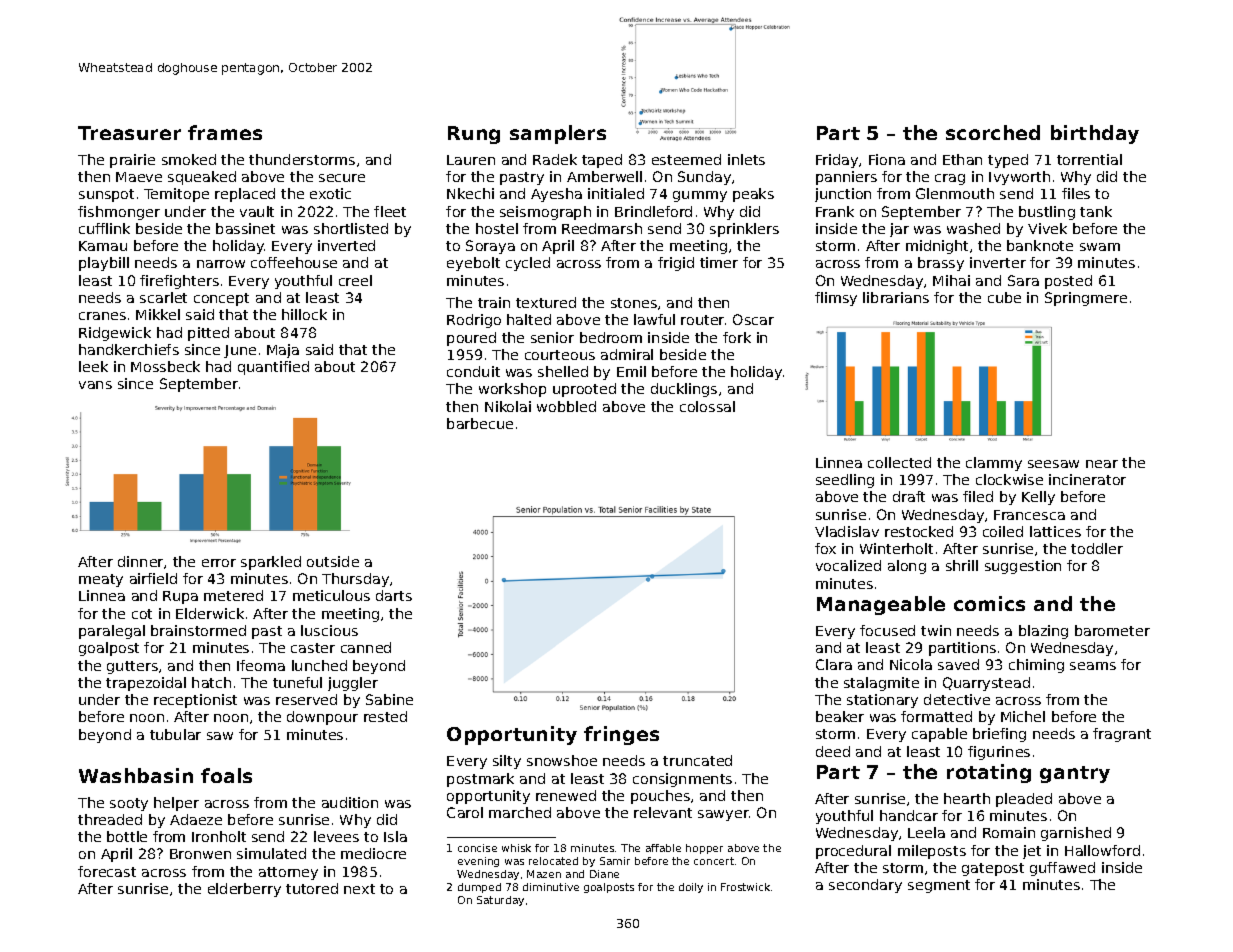  I want to click on sparkled, so click(271, 563).
